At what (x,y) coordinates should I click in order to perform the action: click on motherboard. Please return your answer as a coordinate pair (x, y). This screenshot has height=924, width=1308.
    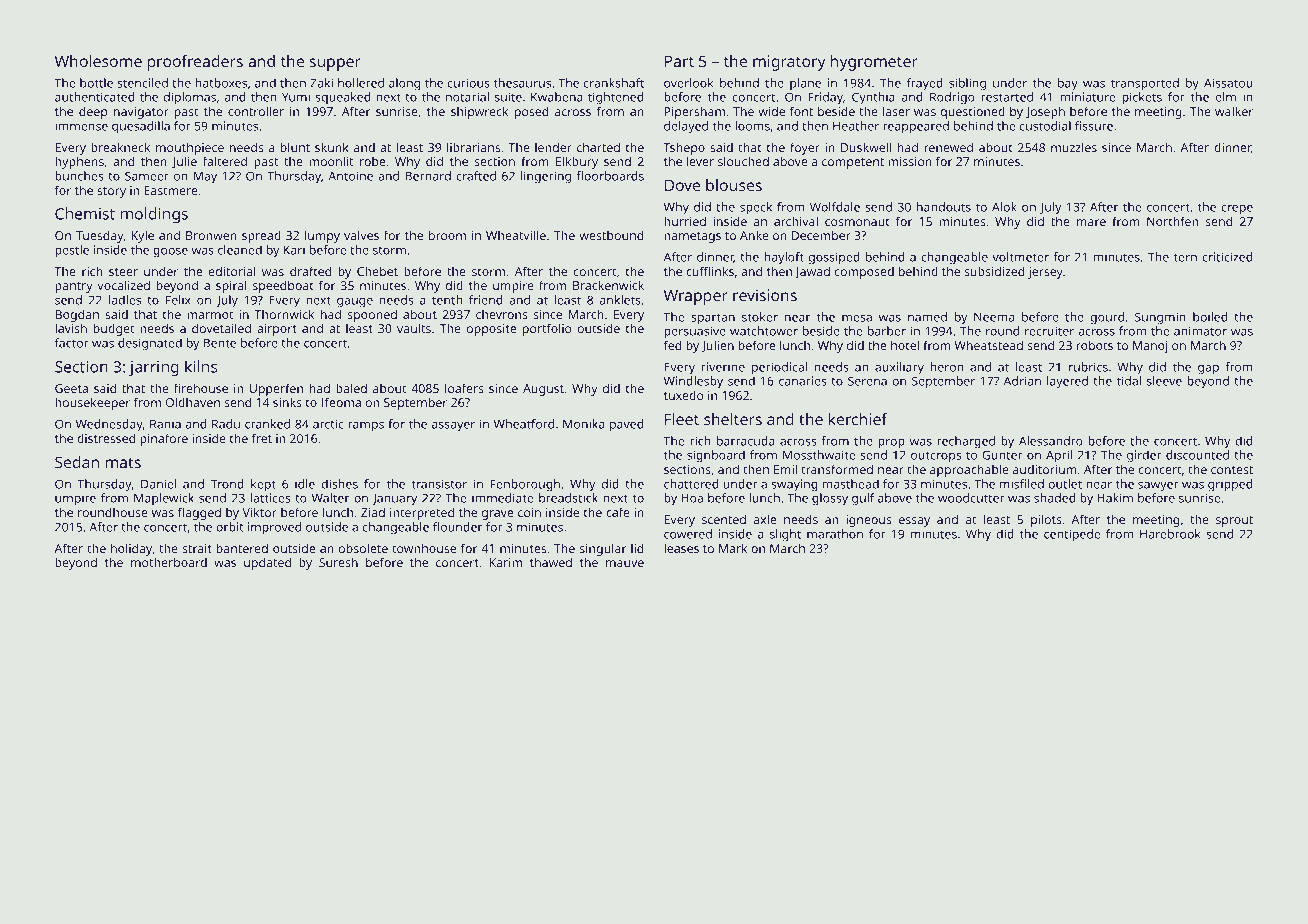
    Looking at the image, I should click on (169, 562).
